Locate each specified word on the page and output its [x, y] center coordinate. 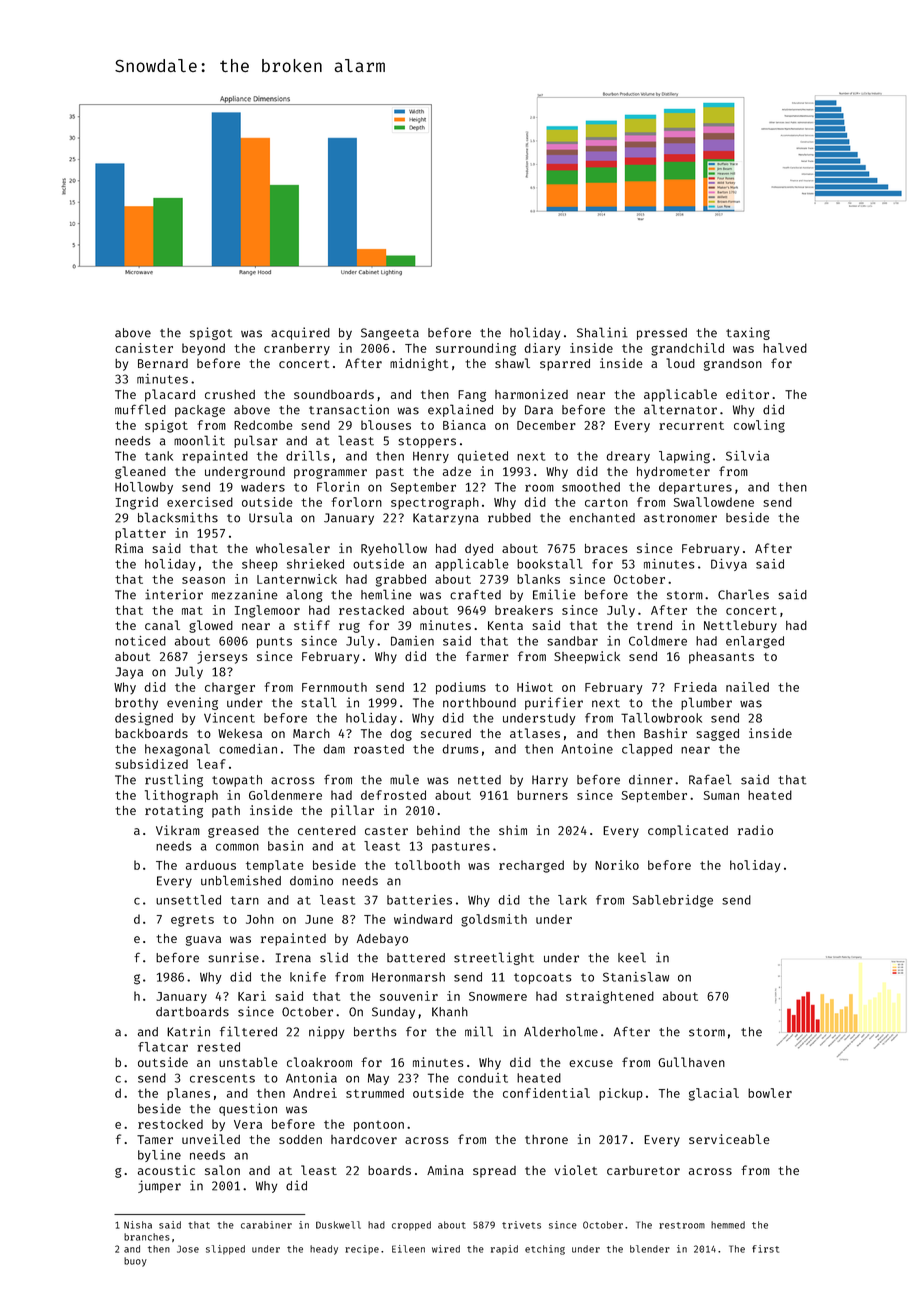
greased [233, 832]
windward [423, 919]
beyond [203, 349]
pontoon [379, 1126]
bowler [770, 1093]
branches [147, 1237]
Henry [431, 457]
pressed [662, 334]
